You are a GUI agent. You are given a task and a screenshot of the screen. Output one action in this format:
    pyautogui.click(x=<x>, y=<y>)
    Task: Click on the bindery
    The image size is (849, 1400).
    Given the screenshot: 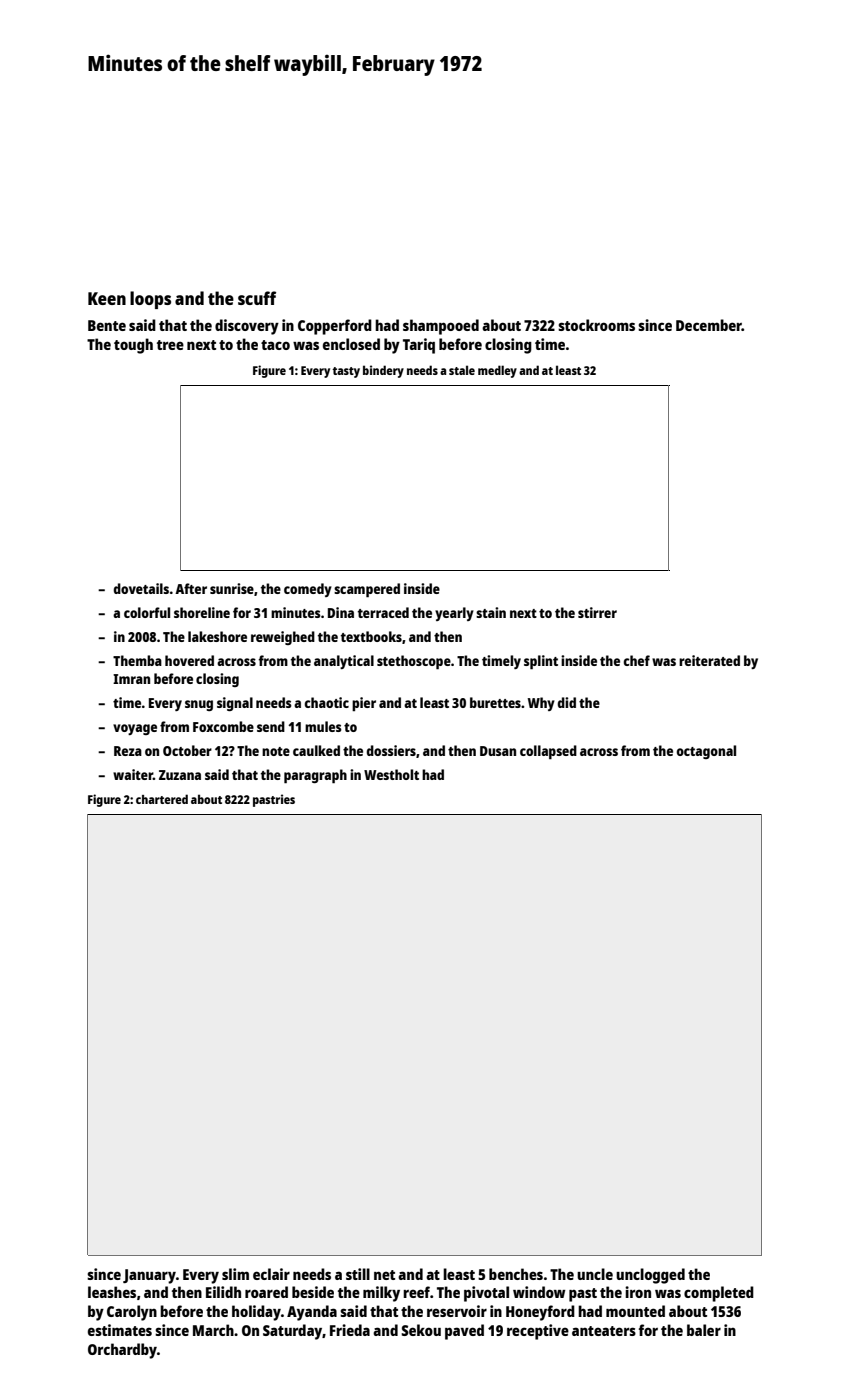 What is the action you would take?
    pyautogui.click(x=383, y=371)
